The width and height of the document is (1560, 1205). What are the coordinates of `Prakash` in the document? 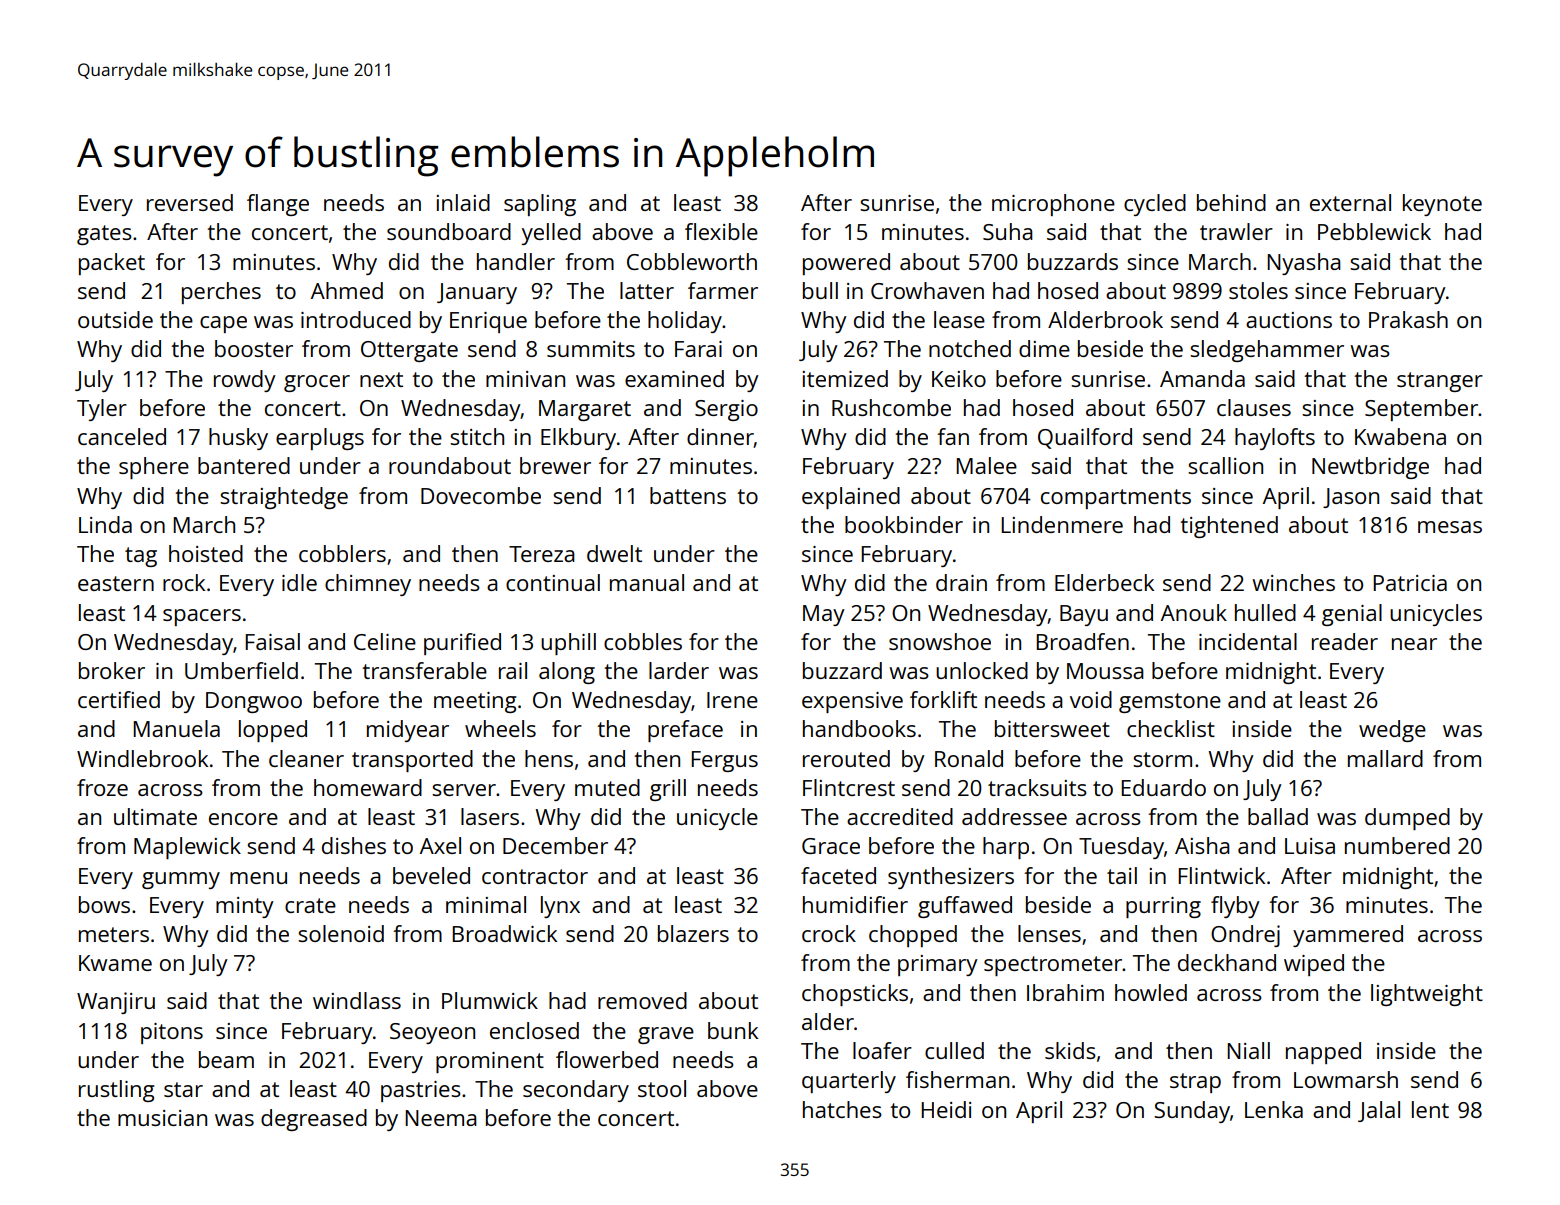 It's located at (1408, 319).
